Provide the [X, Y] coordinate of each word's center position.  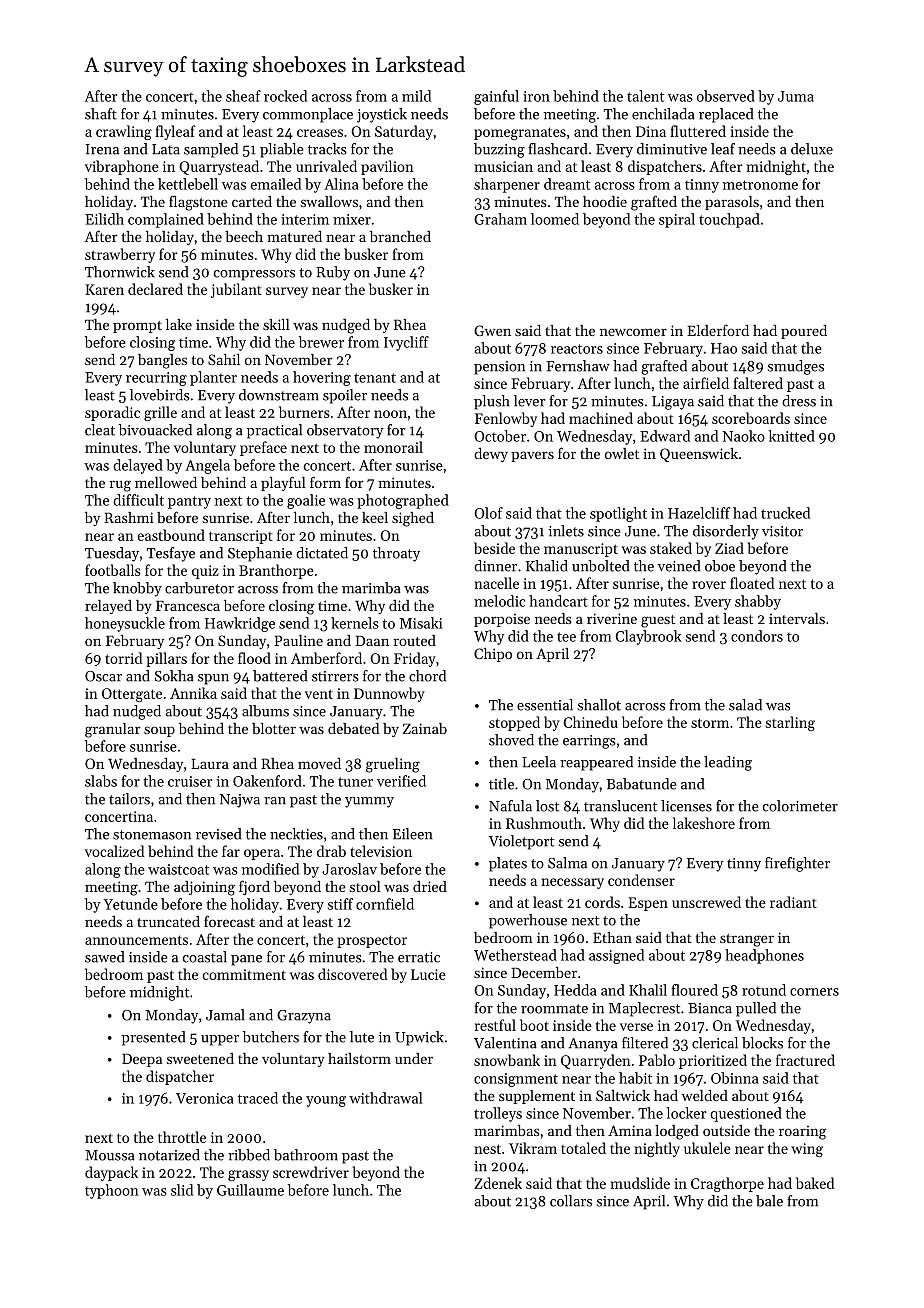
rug [120, 486]
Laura [210, 764]
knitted [791, 436]
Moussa [110, 1155]
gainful [496, 97]
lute [362, 1037]
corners [814, 992]
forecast [229, 921]
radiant [793, 902]
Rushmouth [544, 823]
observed [726, 96]
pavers [532, 456]
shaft [101, 114]
